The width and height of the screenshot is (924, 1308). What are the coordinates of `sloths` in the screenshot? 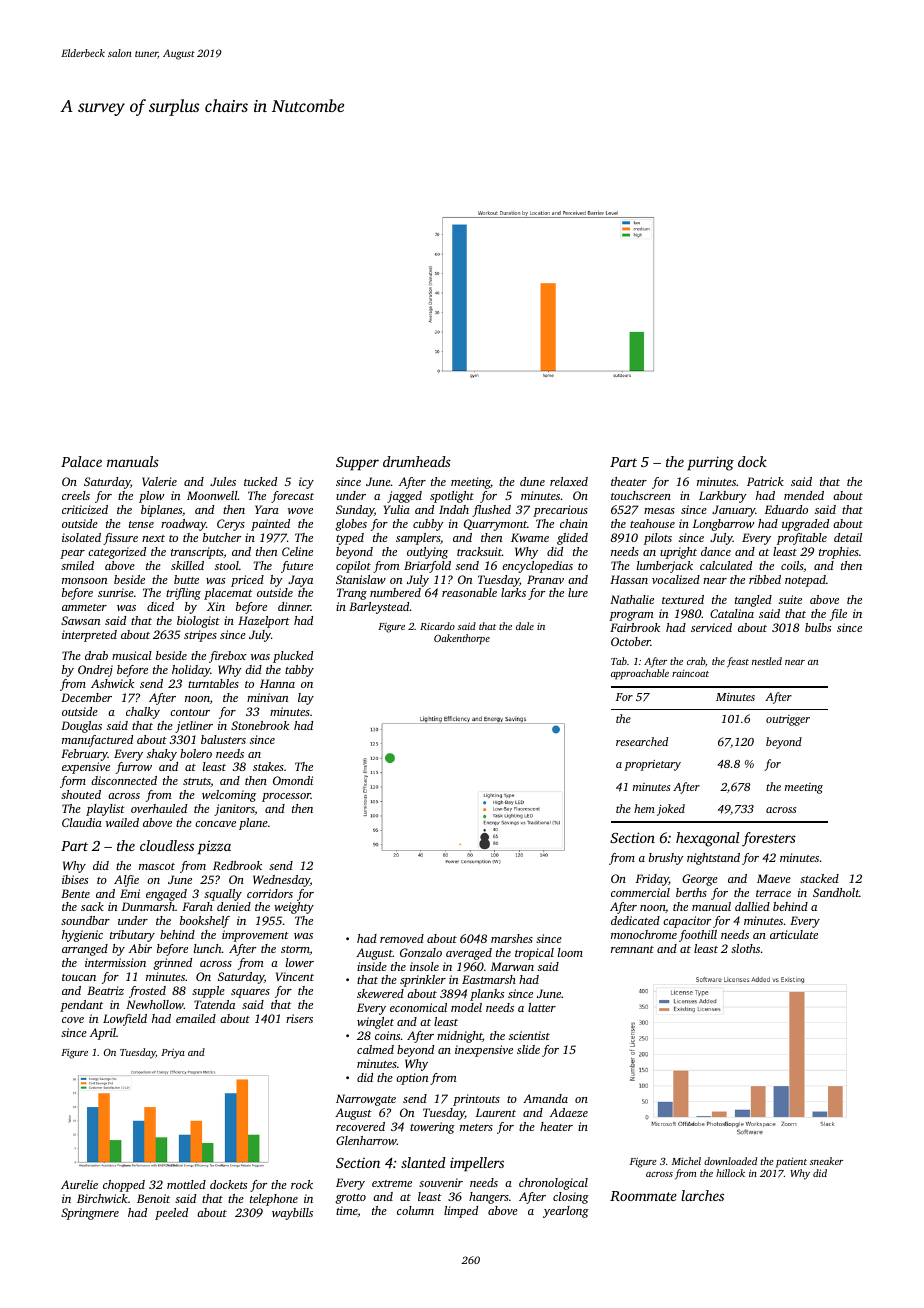 It's located at (745, 948).
